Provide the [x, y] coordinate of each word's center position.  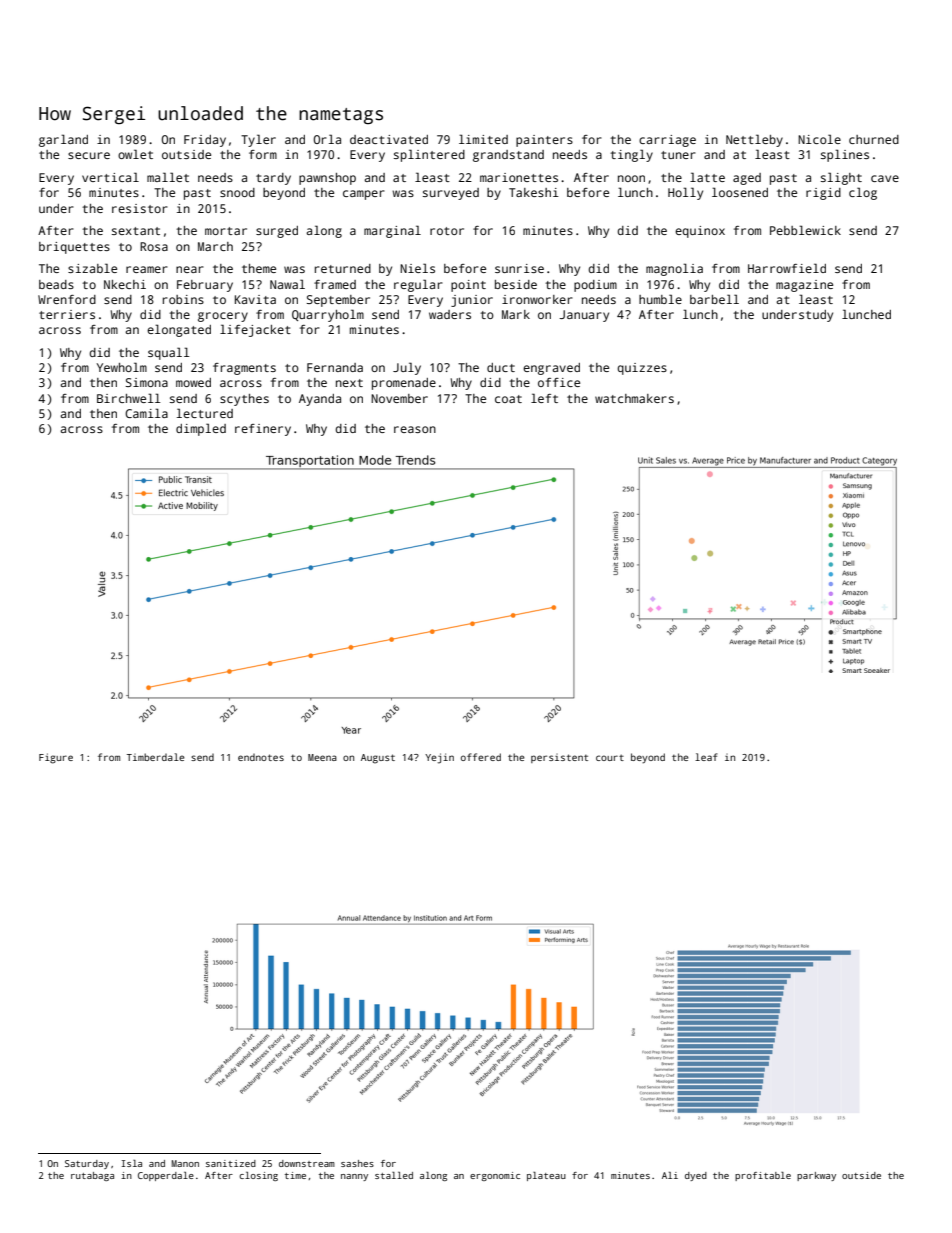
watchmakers [634, 398]
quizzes [642, 369]
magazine [804, 286]
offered [481, 757]
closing [258, 1176]
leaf [706, 757]
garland [63, 140]
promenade [404, 384]
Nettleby [754, 140]
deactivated [389, 139]
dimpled [201, 429]
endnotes [261, 757]
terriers [67, 314]
